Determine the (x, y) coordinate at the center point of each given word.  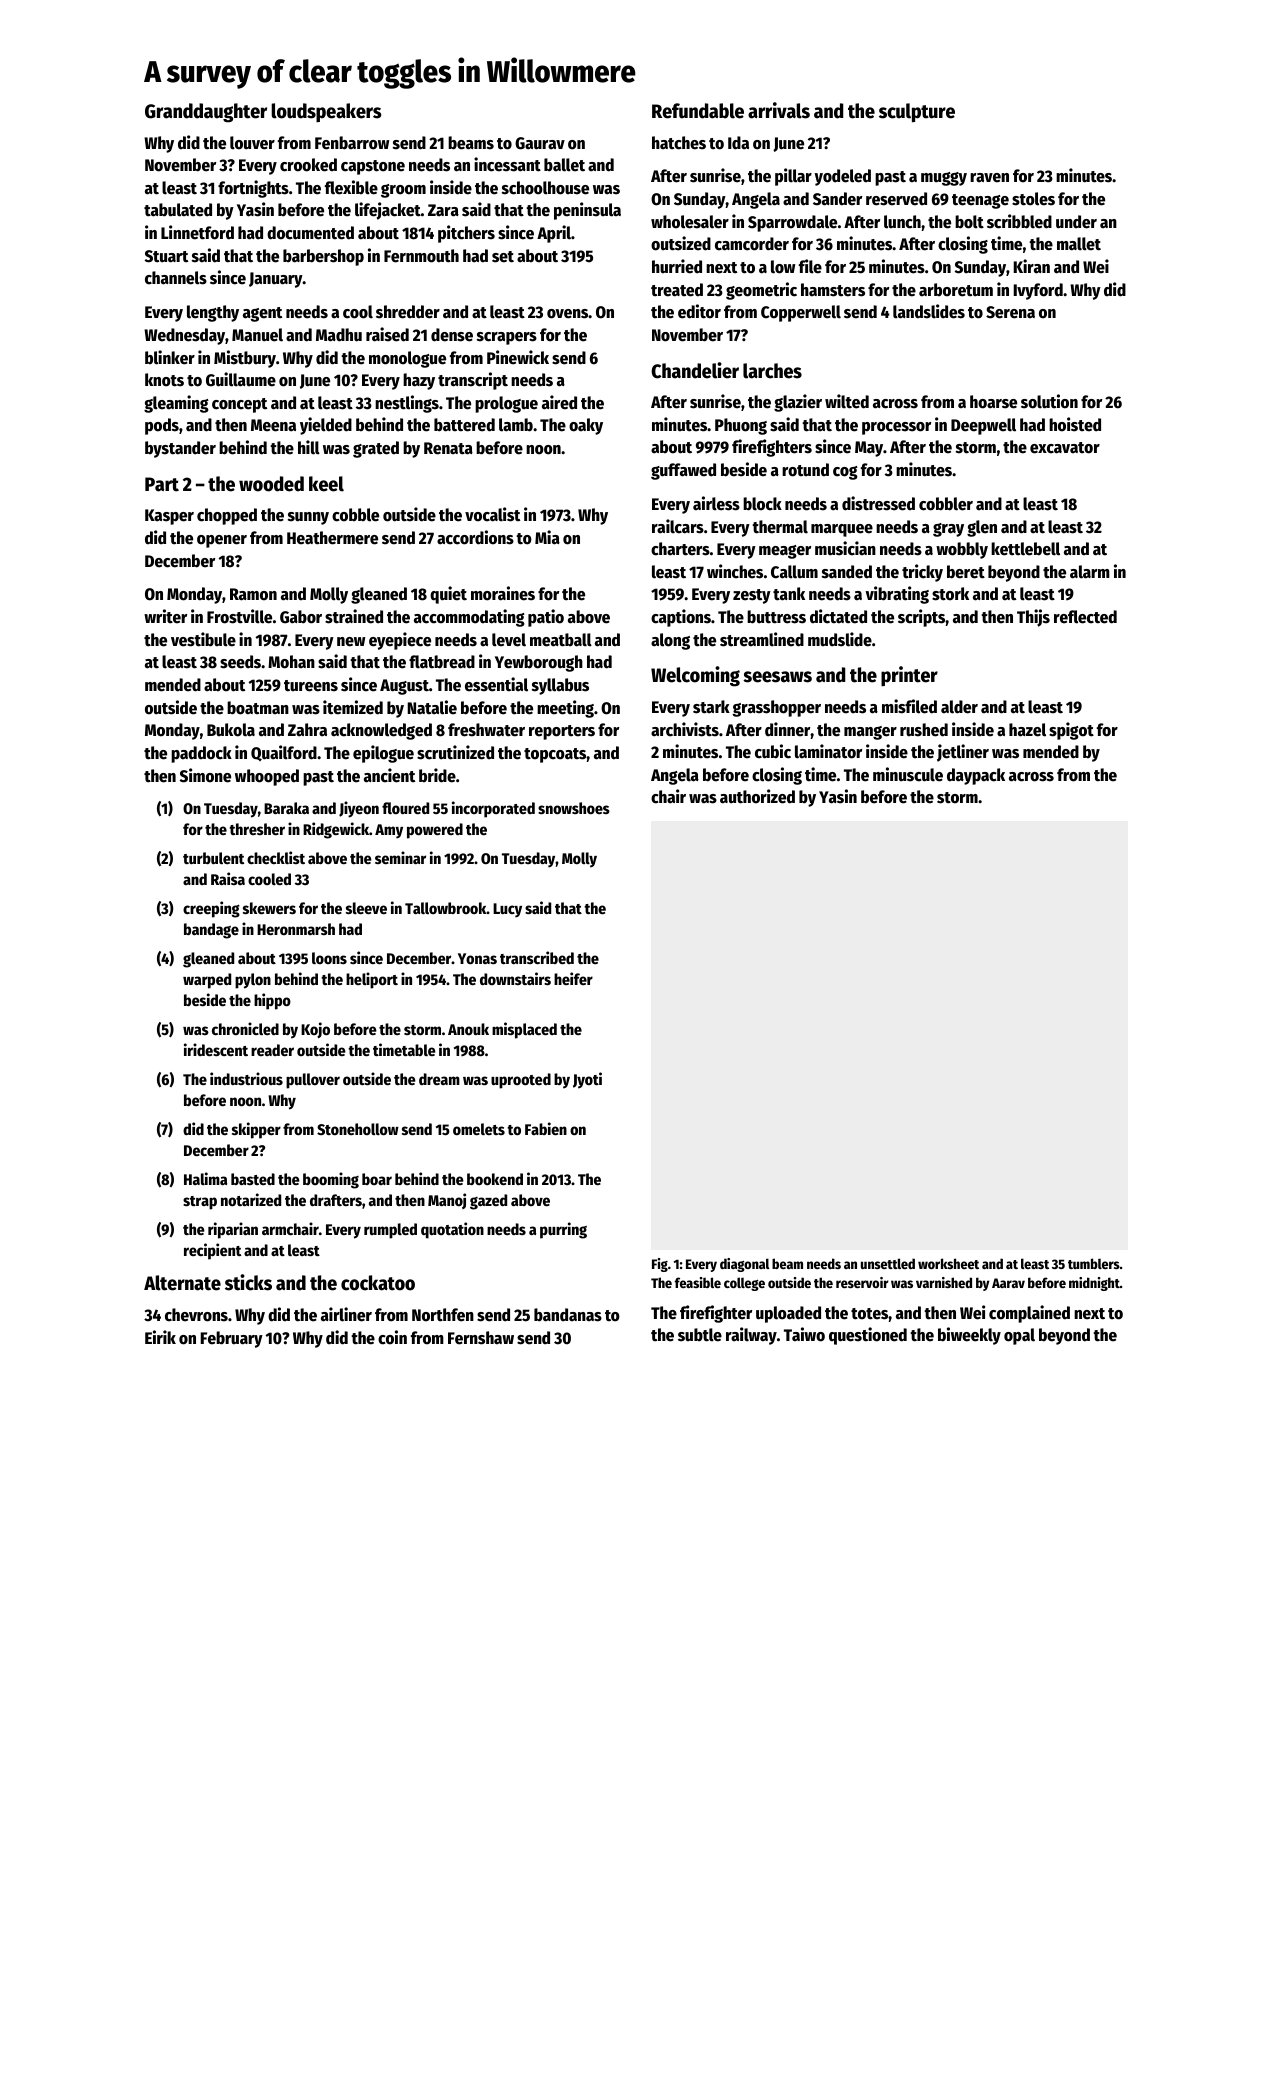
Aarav (1008, 1283)
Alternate (182, 1283)
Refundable (698, 111)
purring (563, 1230)
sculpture (917, 112)
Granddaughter (206, 113)
